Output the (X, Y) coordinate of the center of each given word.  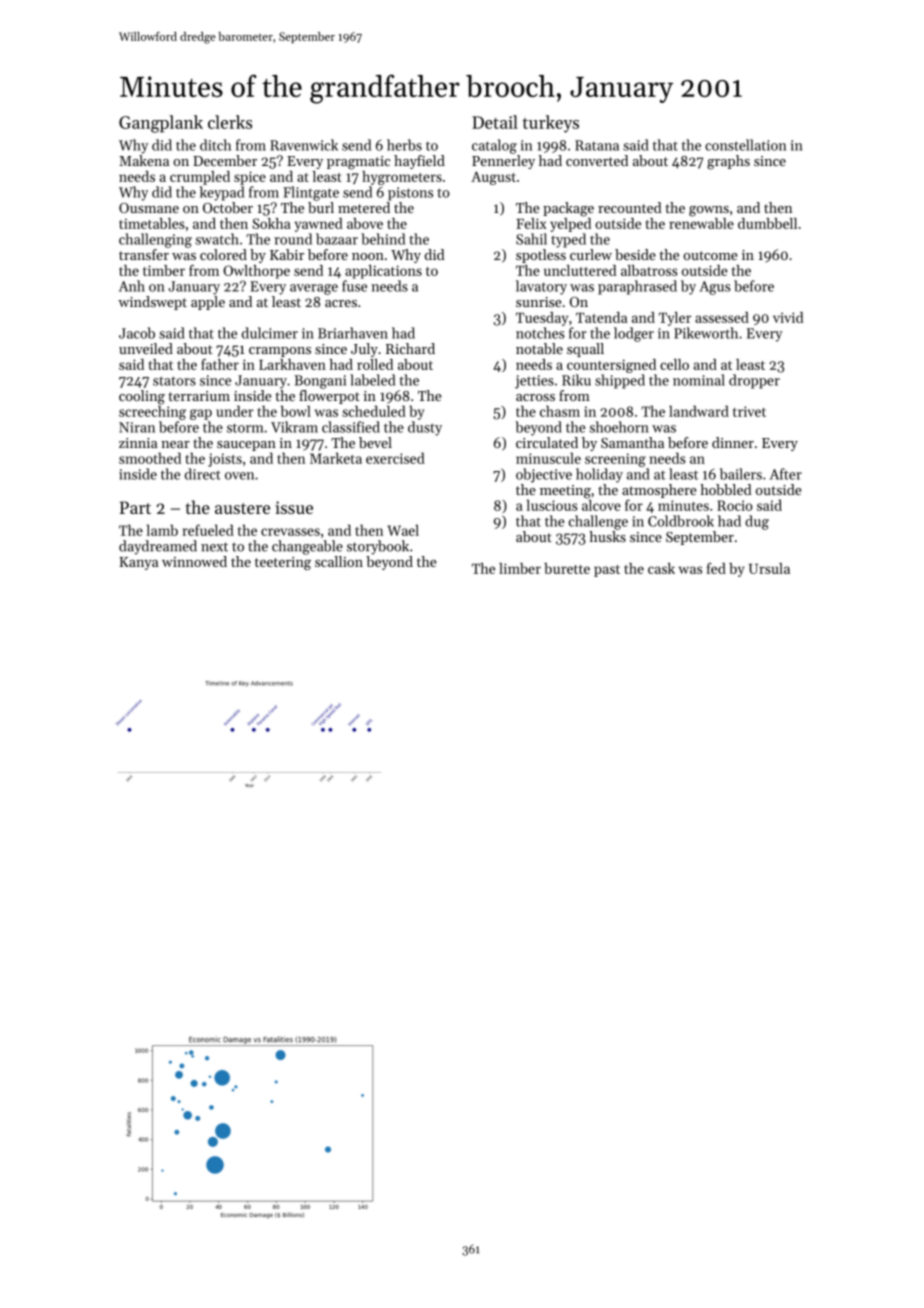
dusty (425, 428)
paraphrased (637, 287)
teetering (283, 563)
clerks (230, 122)
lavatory (541, 287)
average (314, 289)
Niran (137, 427)
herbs (404, 145)
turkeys (551, 124)
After (786, 474)
